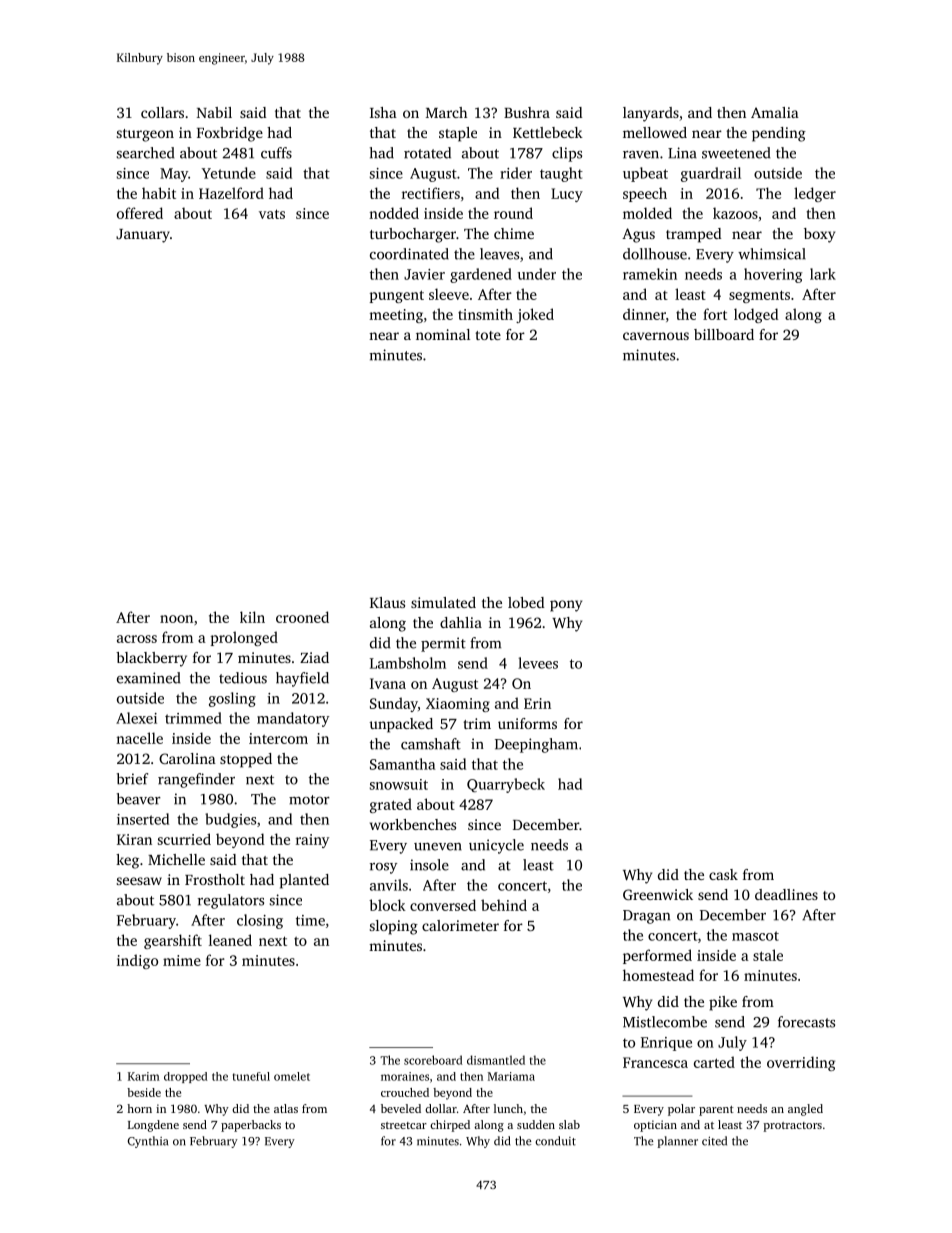 This screenshot has height=1233, width=952. I want to click on ledger, so click(815, 194).
